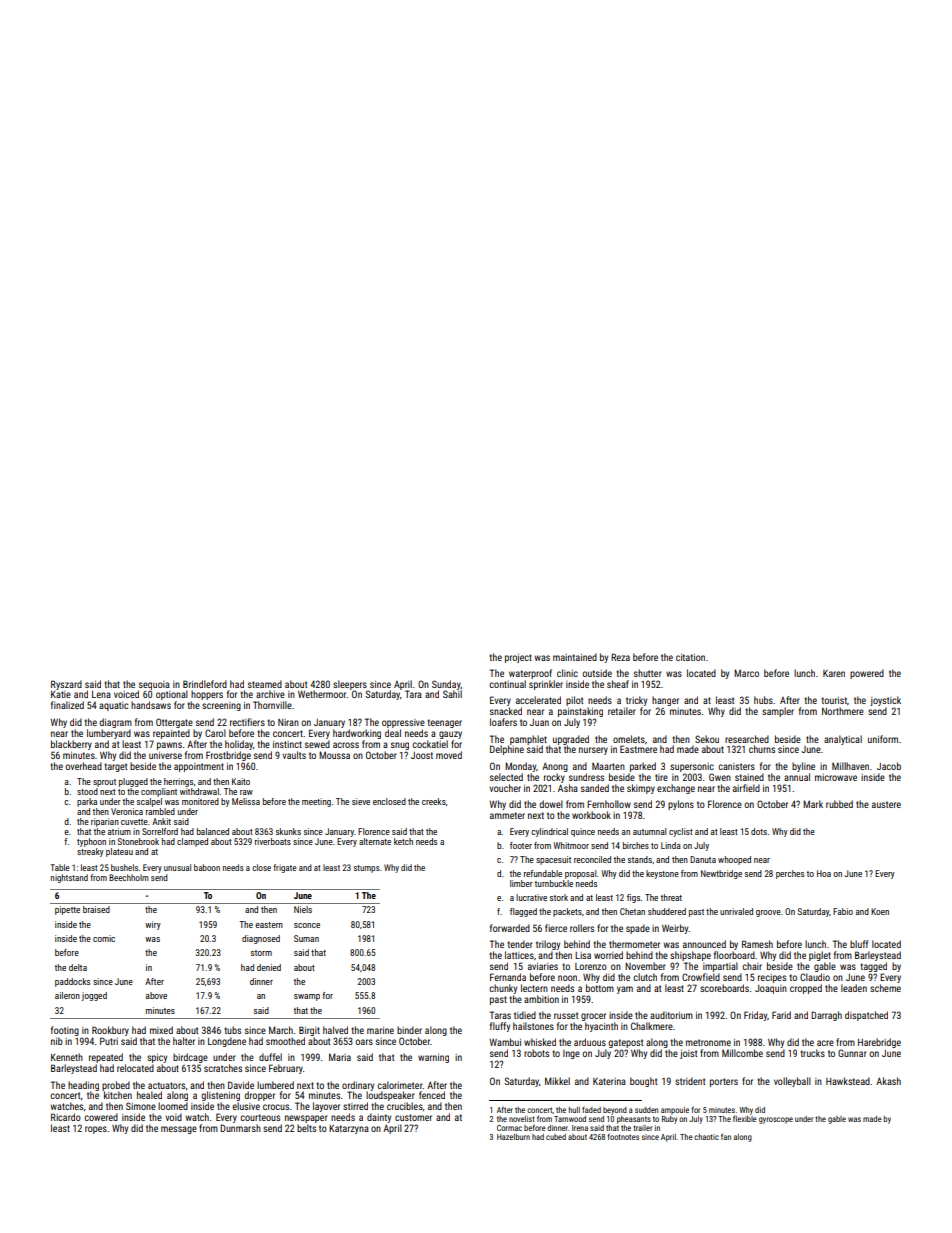 This screenshot has width=952, height=1233. I want to click on aquatic, so click(113, 706).
